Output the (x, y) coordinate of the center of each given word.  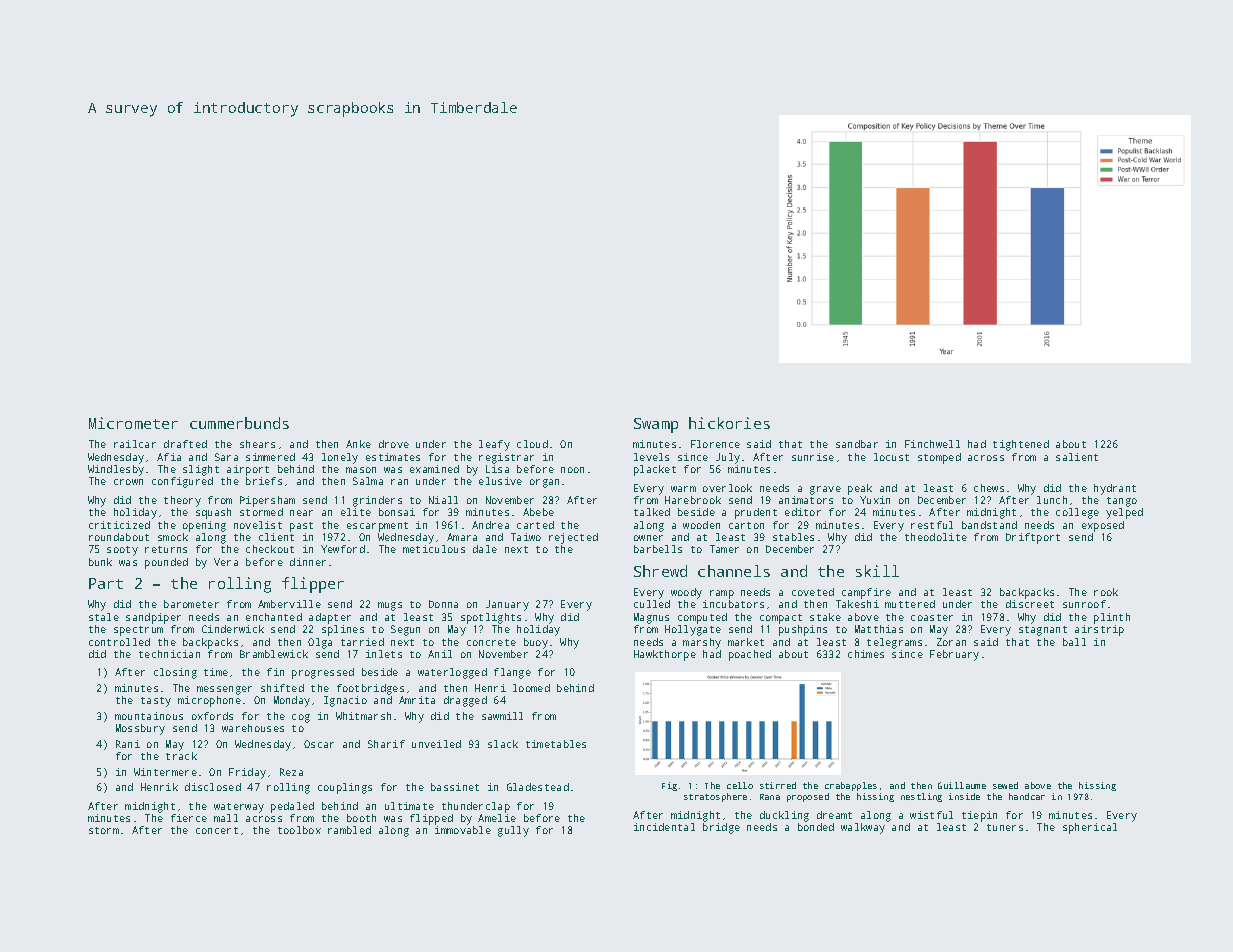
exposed (1103, 526)
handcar (1027, 796)
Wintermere (165, 772)
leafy (494, 445)
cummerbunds (239, 423)
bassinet (455, 787)
